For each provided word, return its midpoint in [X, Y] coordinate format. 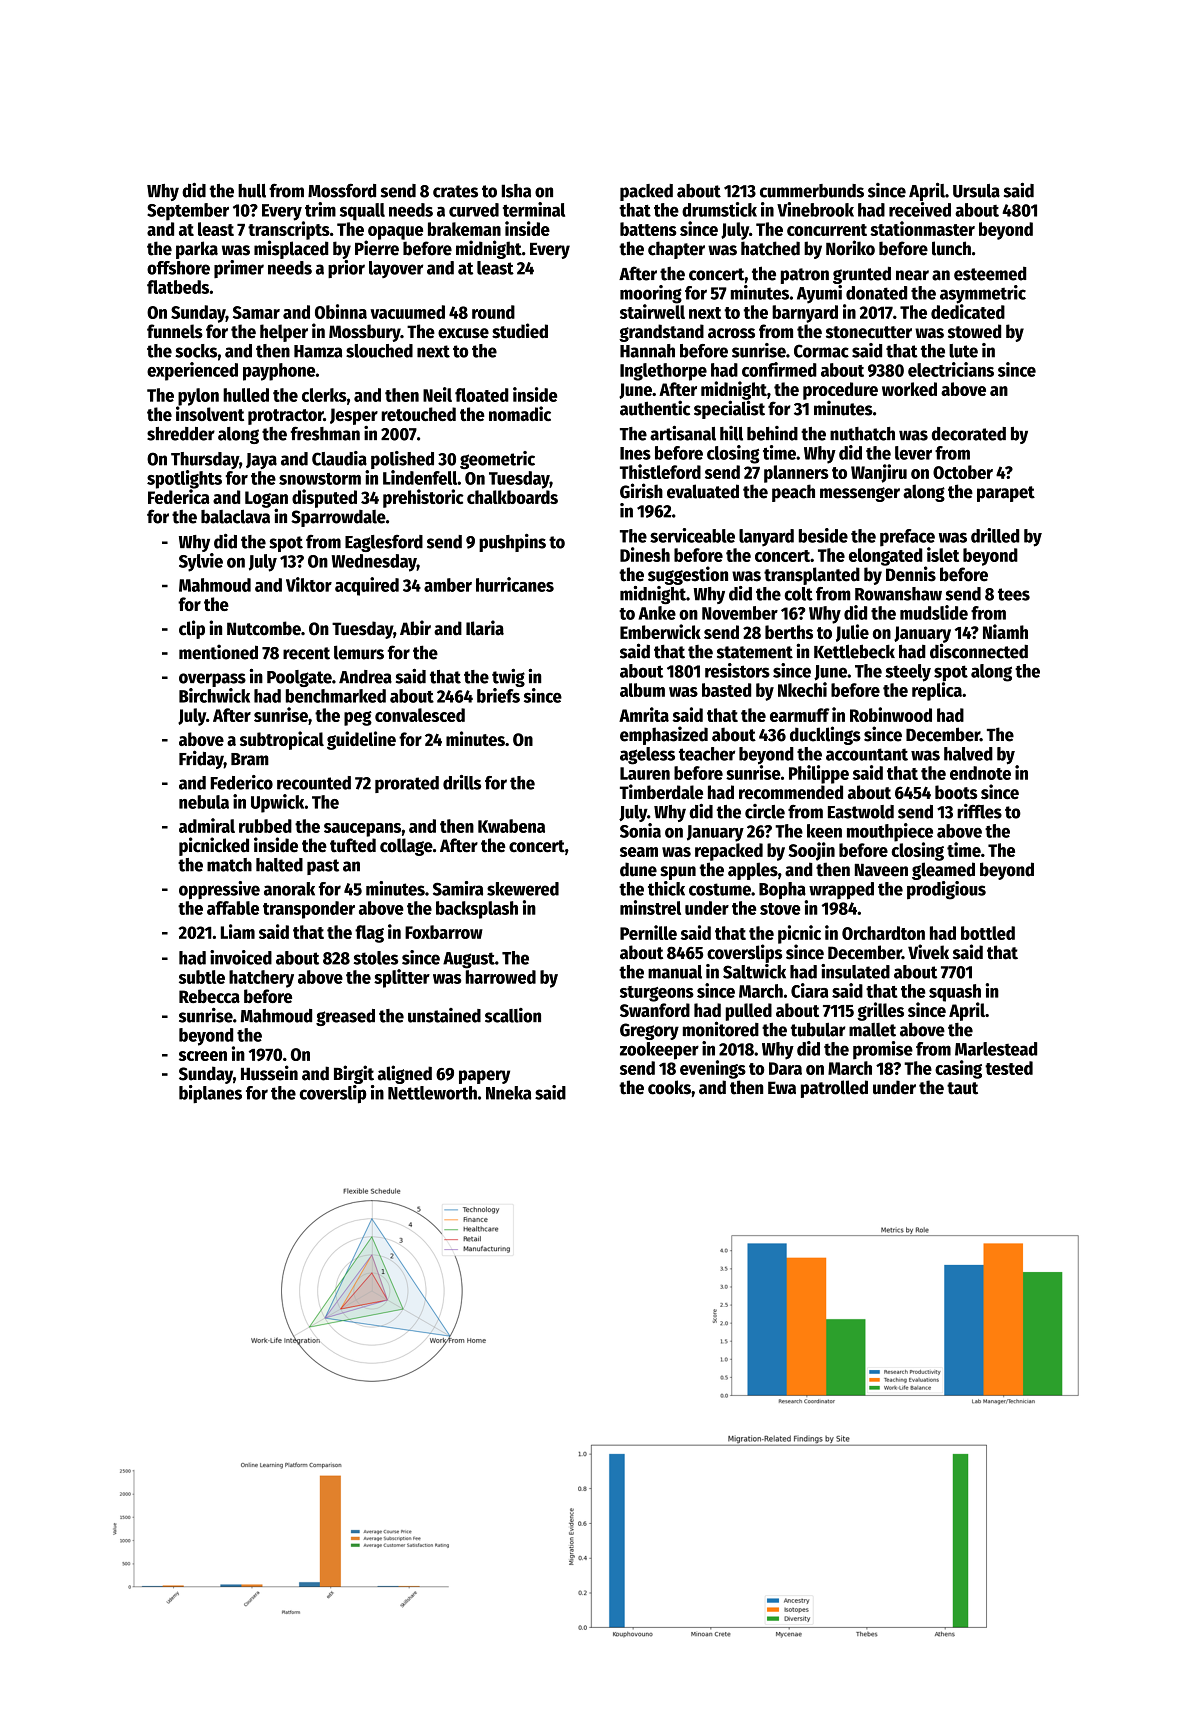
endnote [980, 773]
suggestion [688, 575]
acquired [367, 586]
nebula [204, 802]
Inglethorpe [663, 372]
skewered [523, 889]
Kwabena [511, 826]
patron [805, 276]
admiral [207, 825]
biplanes [210, 1094]
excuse [463, 333]
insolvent [210, 413]
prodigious [946, 890]
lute [963, 351]
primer [239, 269]
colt [798, 594]
